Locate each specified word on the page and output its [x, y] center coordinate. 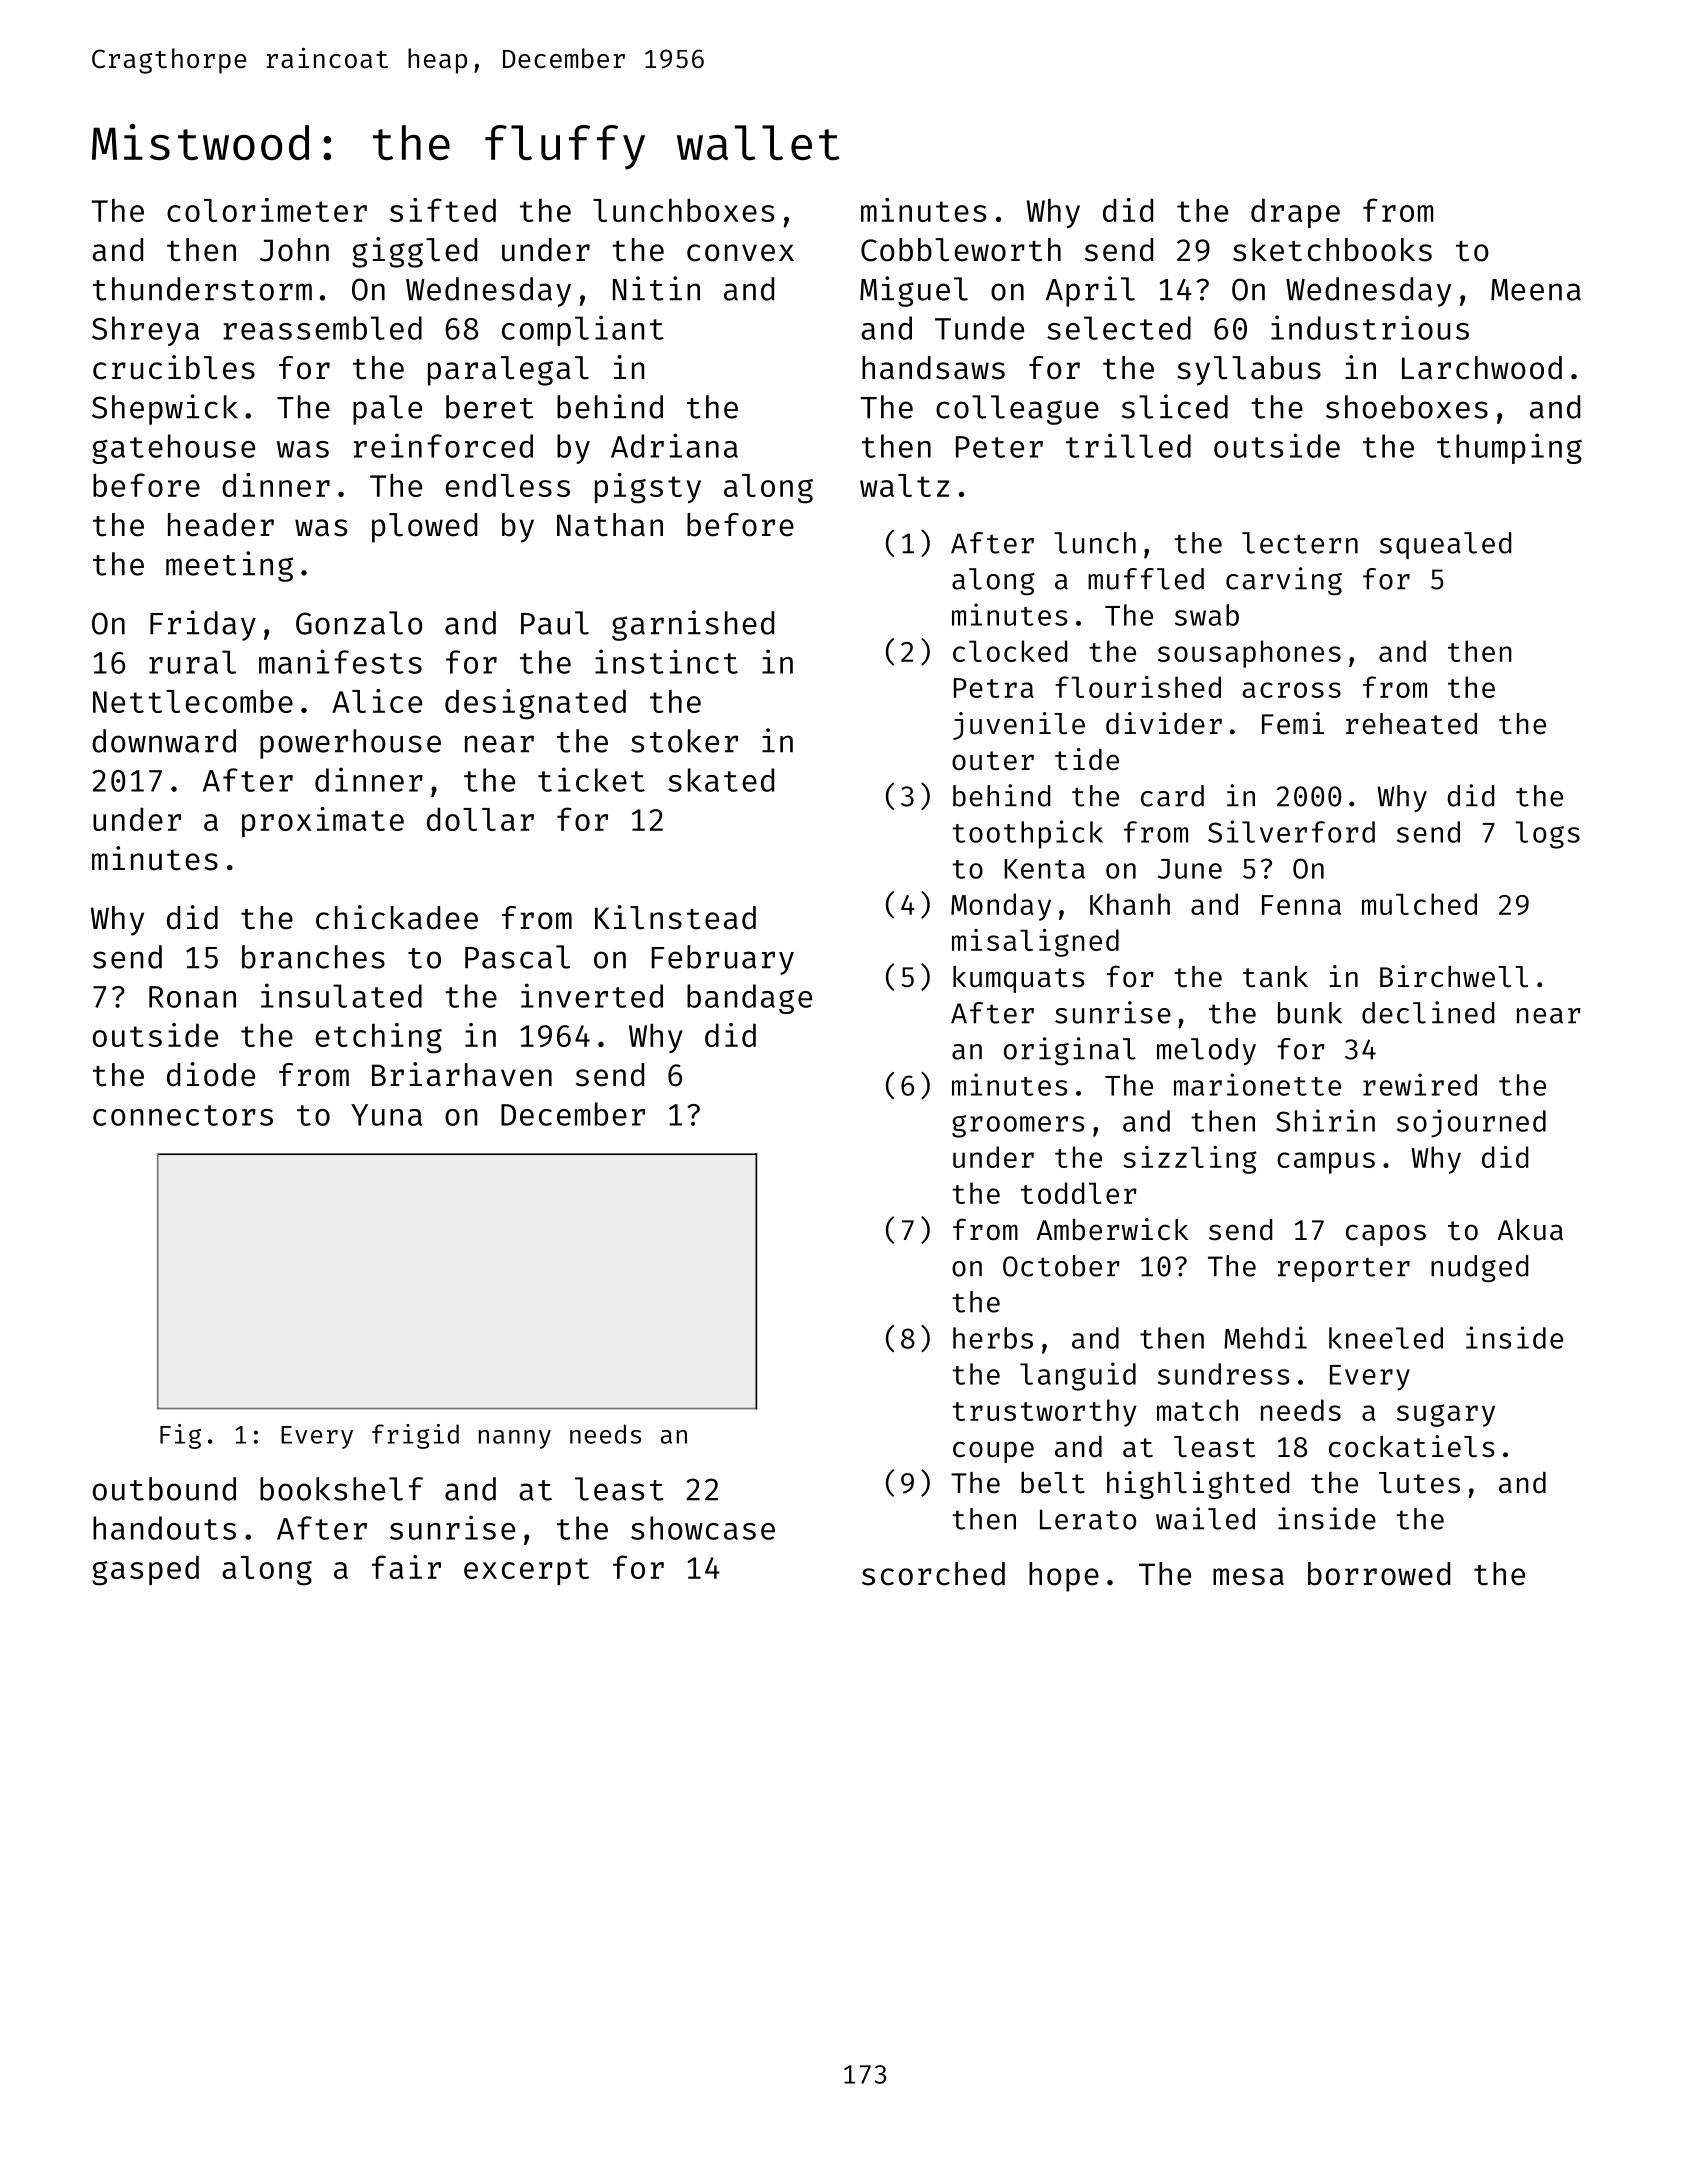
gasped [145, 1570]
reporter [1344, 1269]
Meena [1536, 290]
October [1061, 1266]
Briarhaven [462, 1074]
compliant [583, 330]
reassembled [322, 328]
